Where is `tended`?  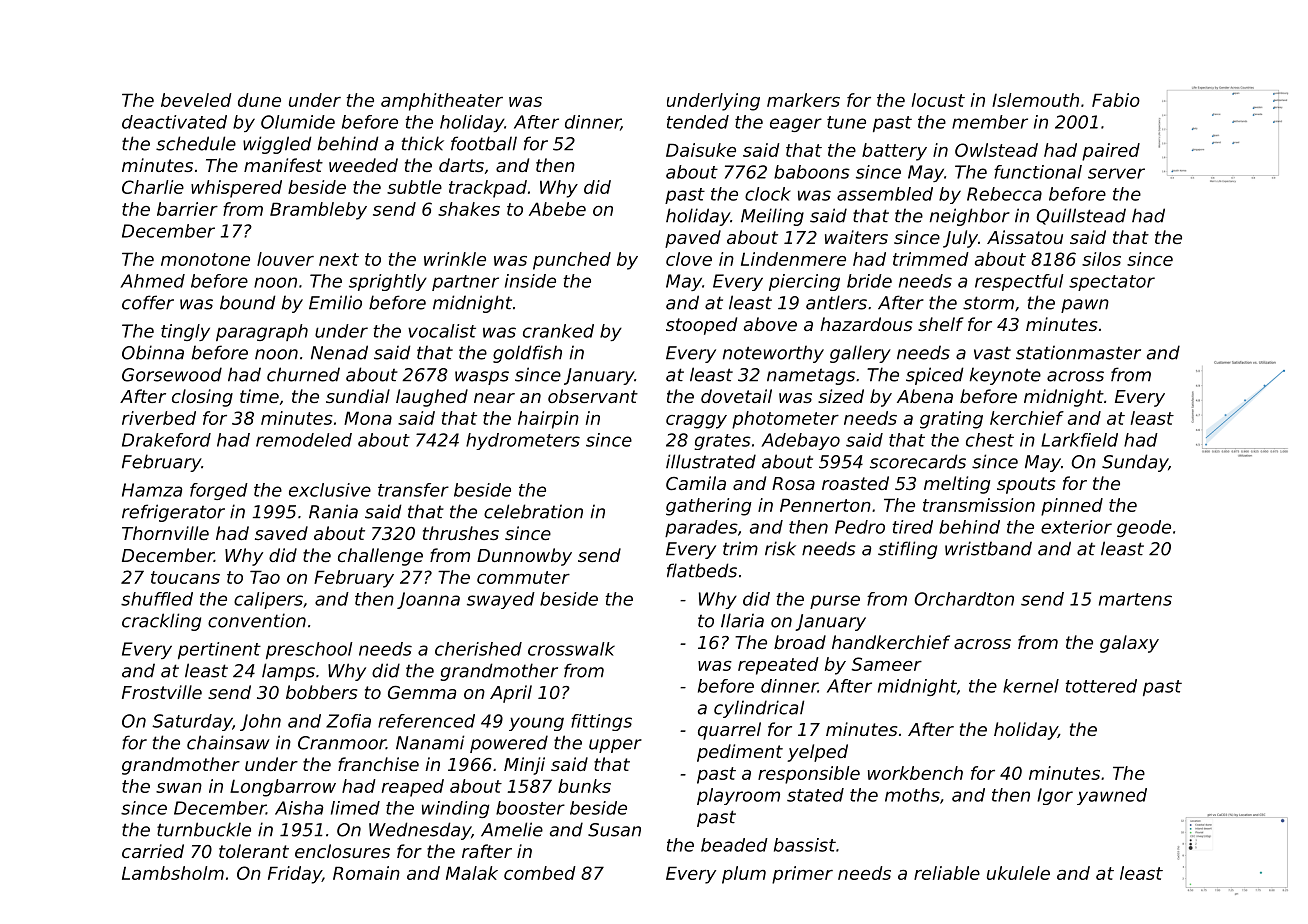 tended is located at coordinates (698, 122).
